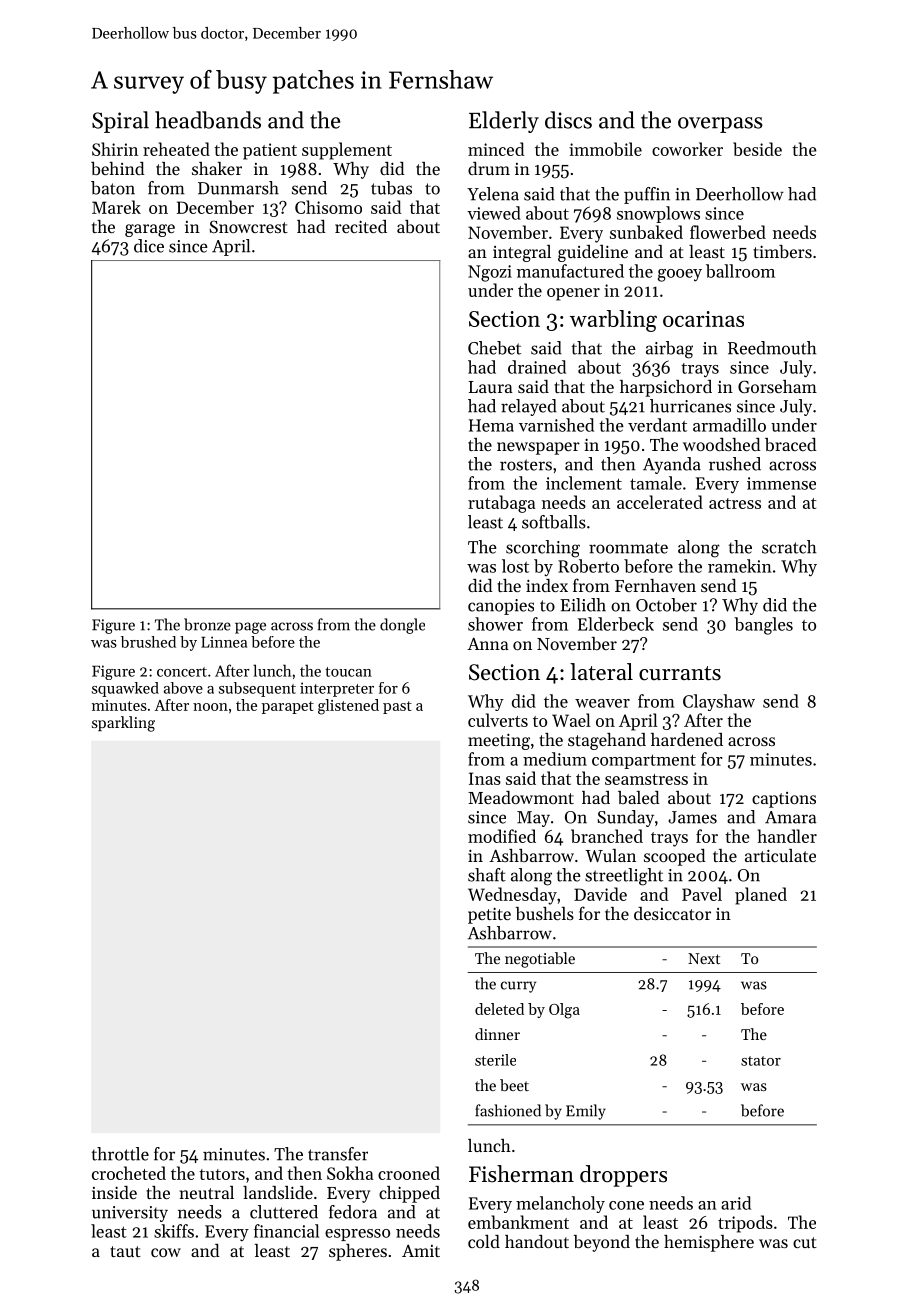 The height and width of the image is (1316, 908). What do you see at coordinates (149, 246) in the image?
I see `dice` at bounding box center [149, 246].
